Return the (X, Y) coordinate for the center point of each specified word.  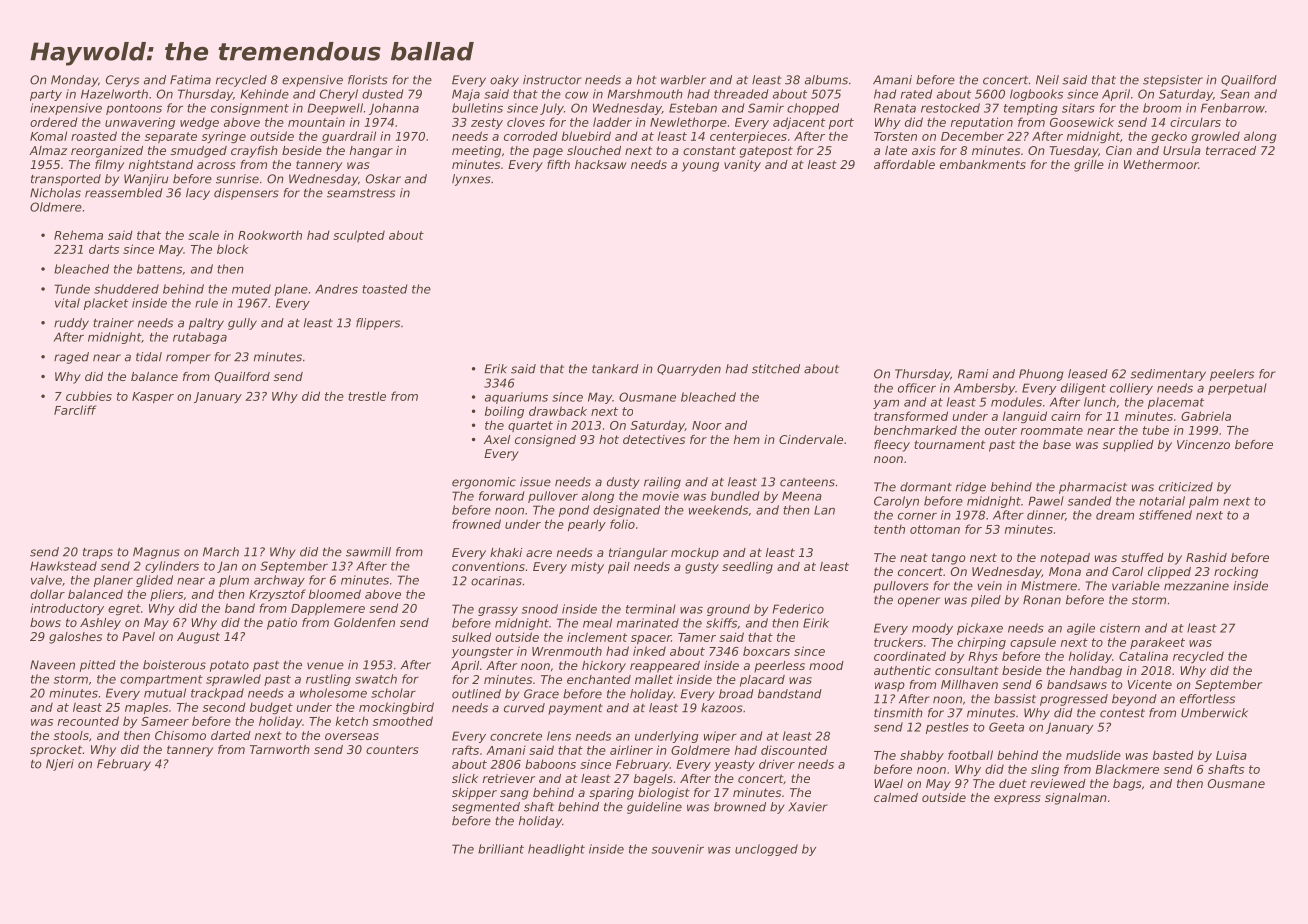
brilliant (501, 849)
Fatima (190, 80)
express (1017, 800)
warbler (683, 80)
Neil (1047, 80)
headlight (556, 850)
